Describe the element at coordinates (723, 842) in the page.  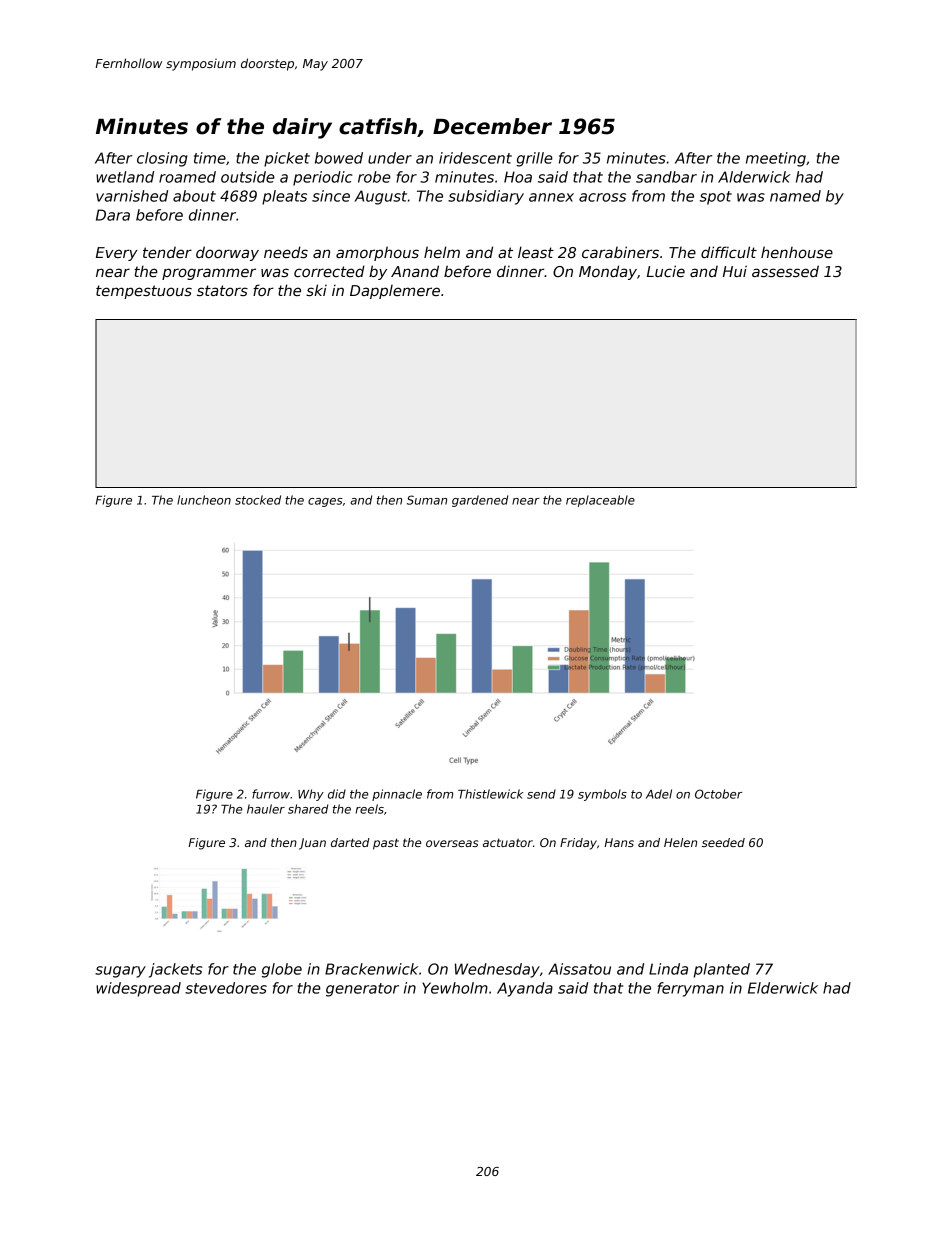
I see `seeded` at that location.
